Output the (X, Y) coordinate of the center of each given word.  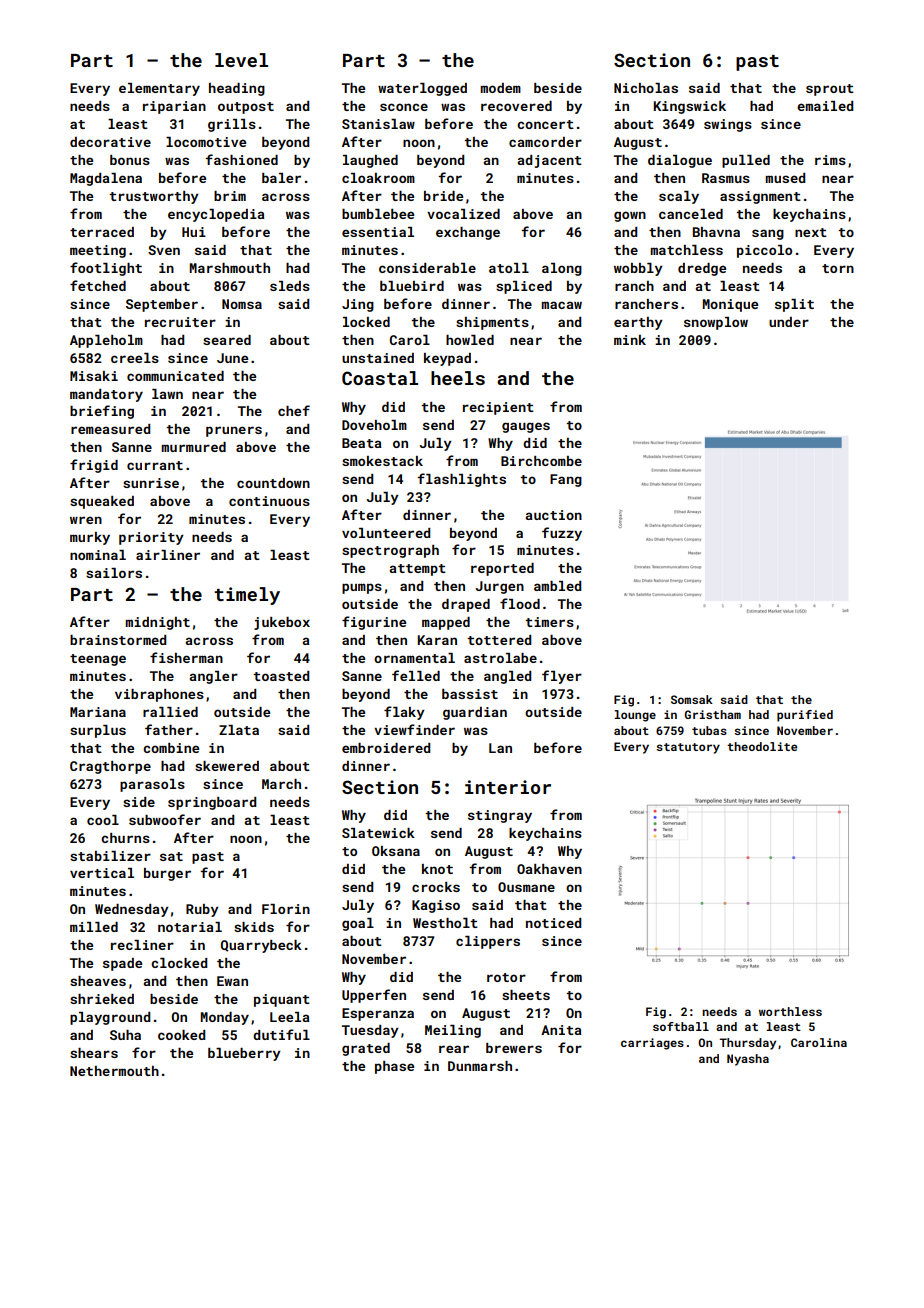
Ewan (232, 981)
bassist (470, 694)
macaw (561, 305)
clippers (488, 942)
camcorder (545, 142)
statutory (688, 748)
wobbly (638, 269)
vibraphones (159, 695)
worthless (790, 1011)
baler (281, 178)
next (811, 232)
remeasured (110, 429)
